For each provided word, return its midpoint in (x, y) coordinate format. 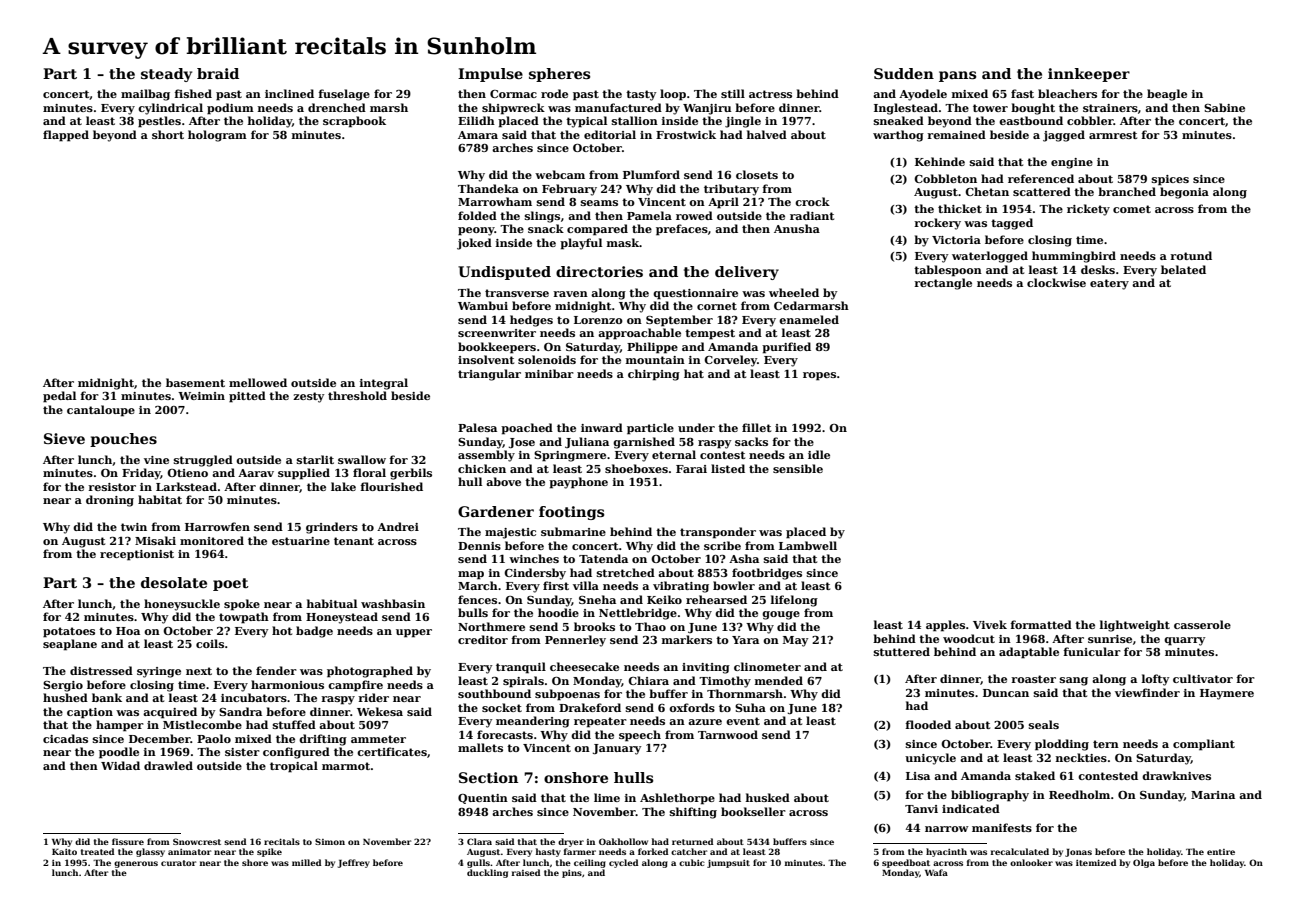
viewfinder (1147, 692)
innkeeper (1089, 75)
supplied (304, 474)
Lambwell (808, 545)
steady (166, 75)
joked (474, 244)
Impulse (490, 75)
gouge (781, 615)
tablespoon (948, 271)
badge (314, 632)
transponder (718, 533)
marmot (346, 766)
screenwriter (497, 333)
